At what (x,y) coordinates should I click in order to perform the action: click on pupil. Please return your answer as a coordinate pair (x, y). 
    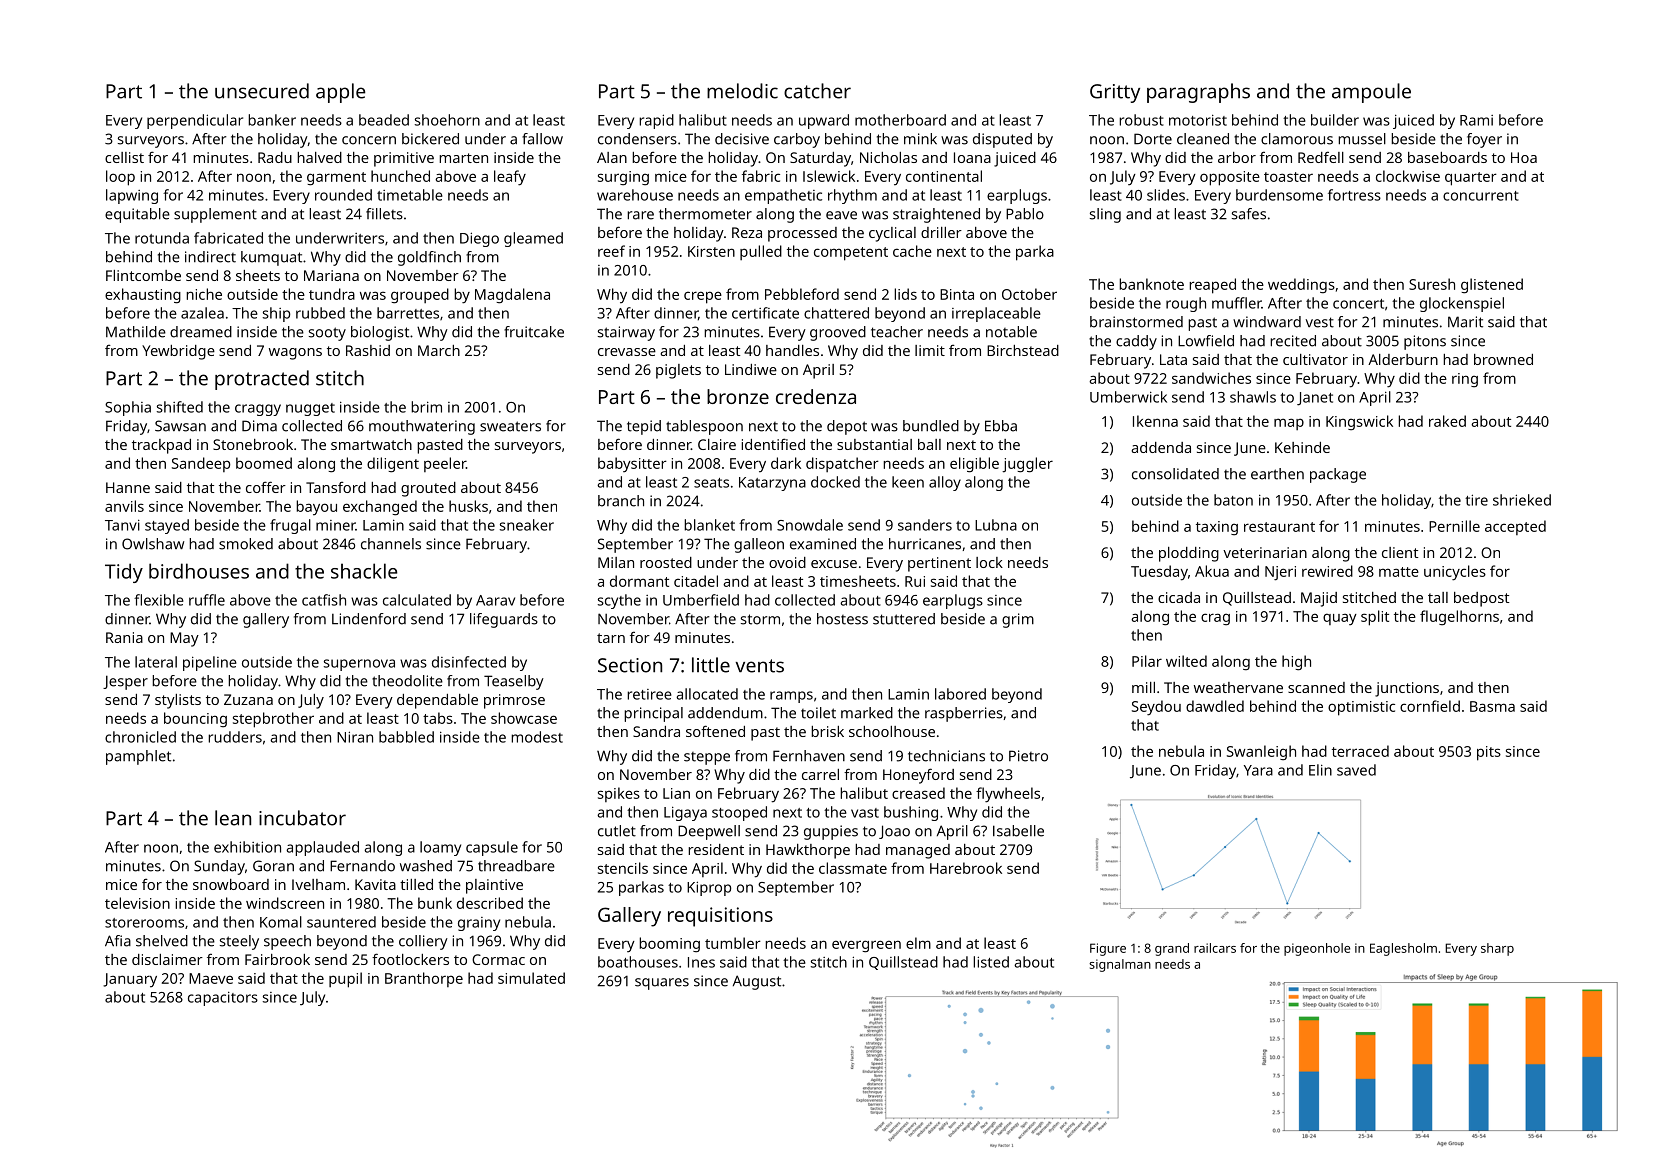
    Looking at the image, I should click on (345, 980).
